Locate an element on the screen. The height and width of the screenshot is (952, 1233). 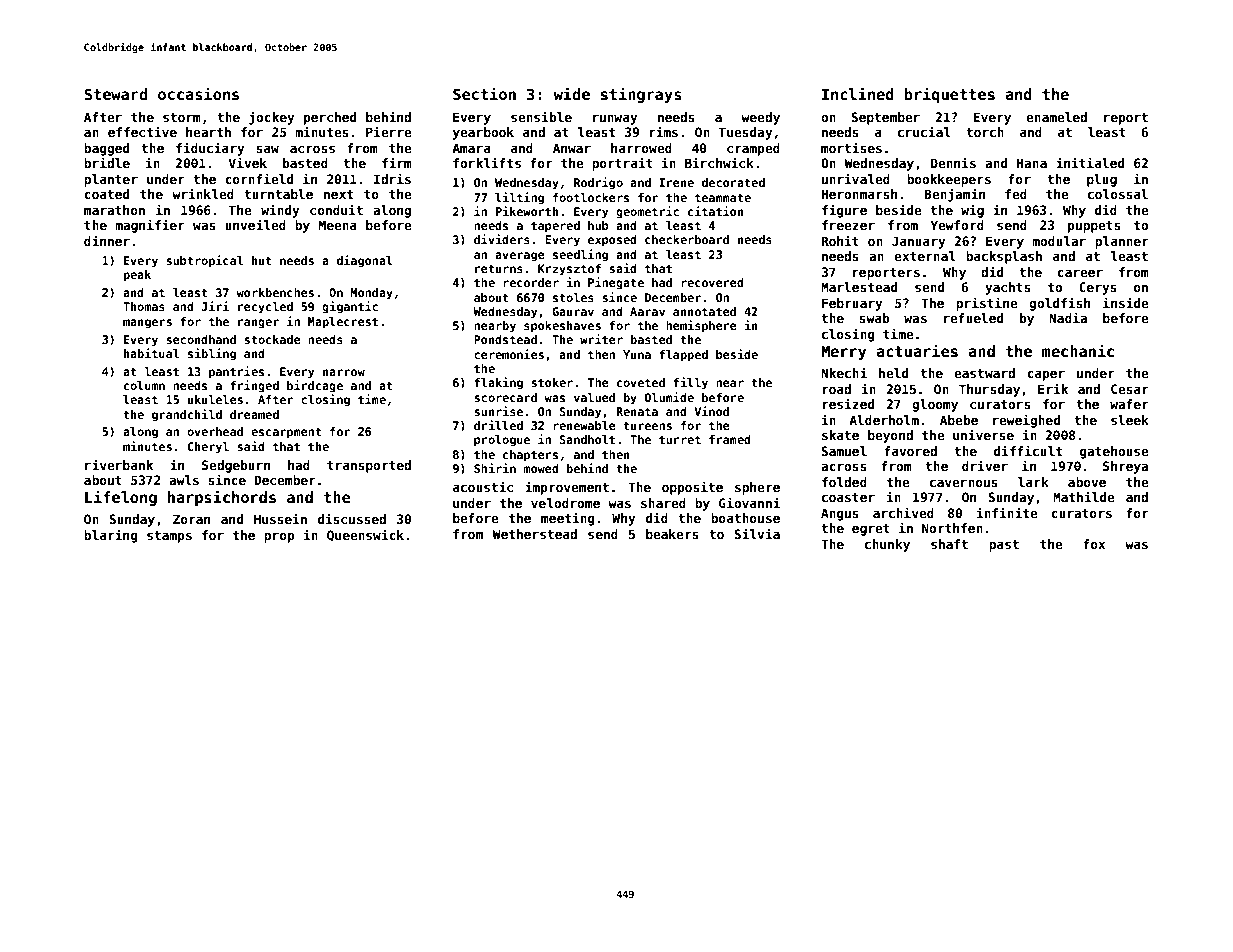
Abebe is located at coordinates (959, 420).
